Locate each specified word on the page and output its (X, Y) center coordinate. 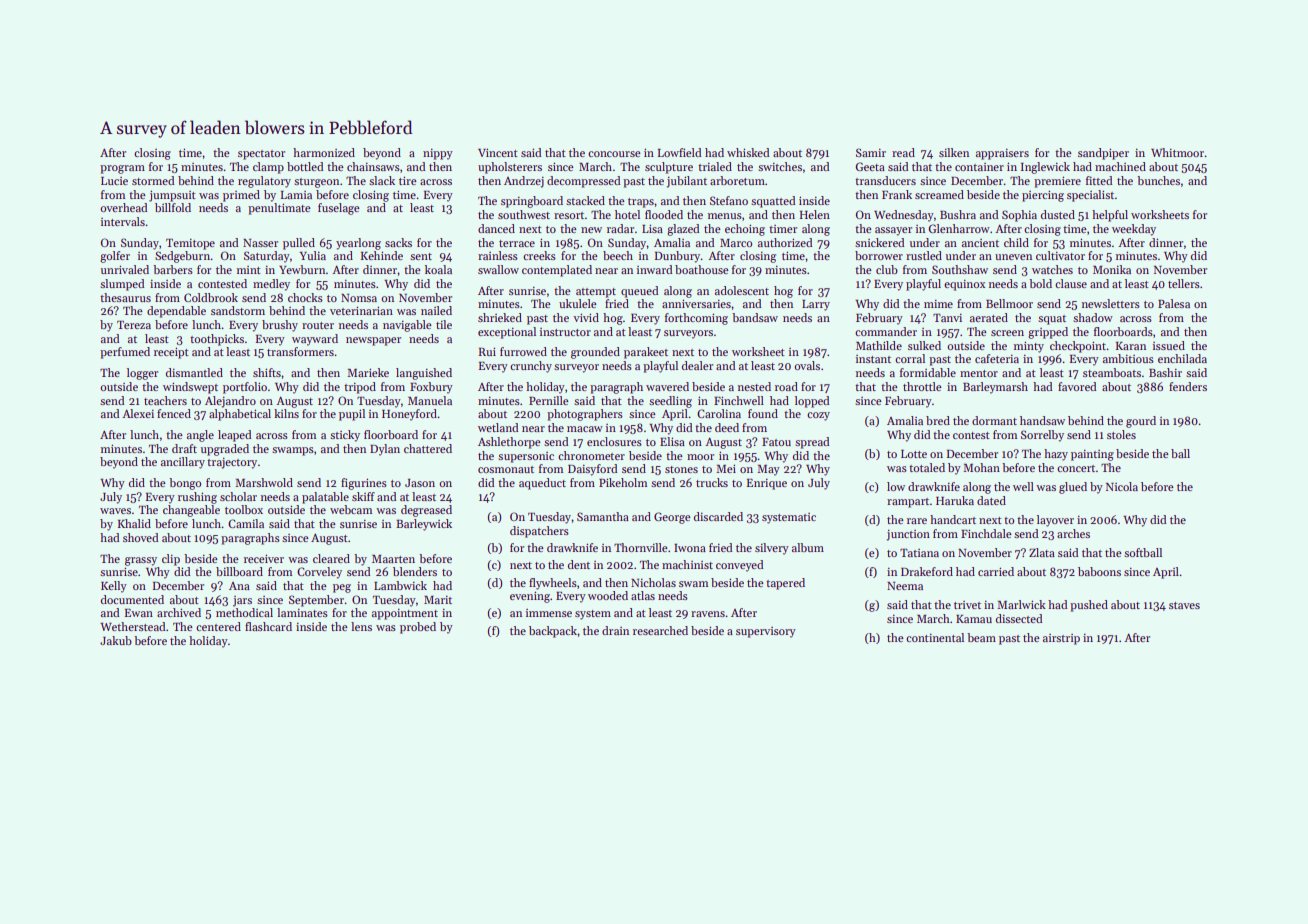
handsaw (1042, 420)
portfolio (245, 388)
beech (618, 255)
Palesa (1174, 303)
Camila (246, 523)
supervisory (766, 632)
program (122, 169)
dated (991, 500)
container (979, 167)
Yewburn (302, 269)
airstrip (1061, 639)
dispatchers (539, 532)
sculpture (669, 168)
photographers (585, 415)
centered (218, 626)
